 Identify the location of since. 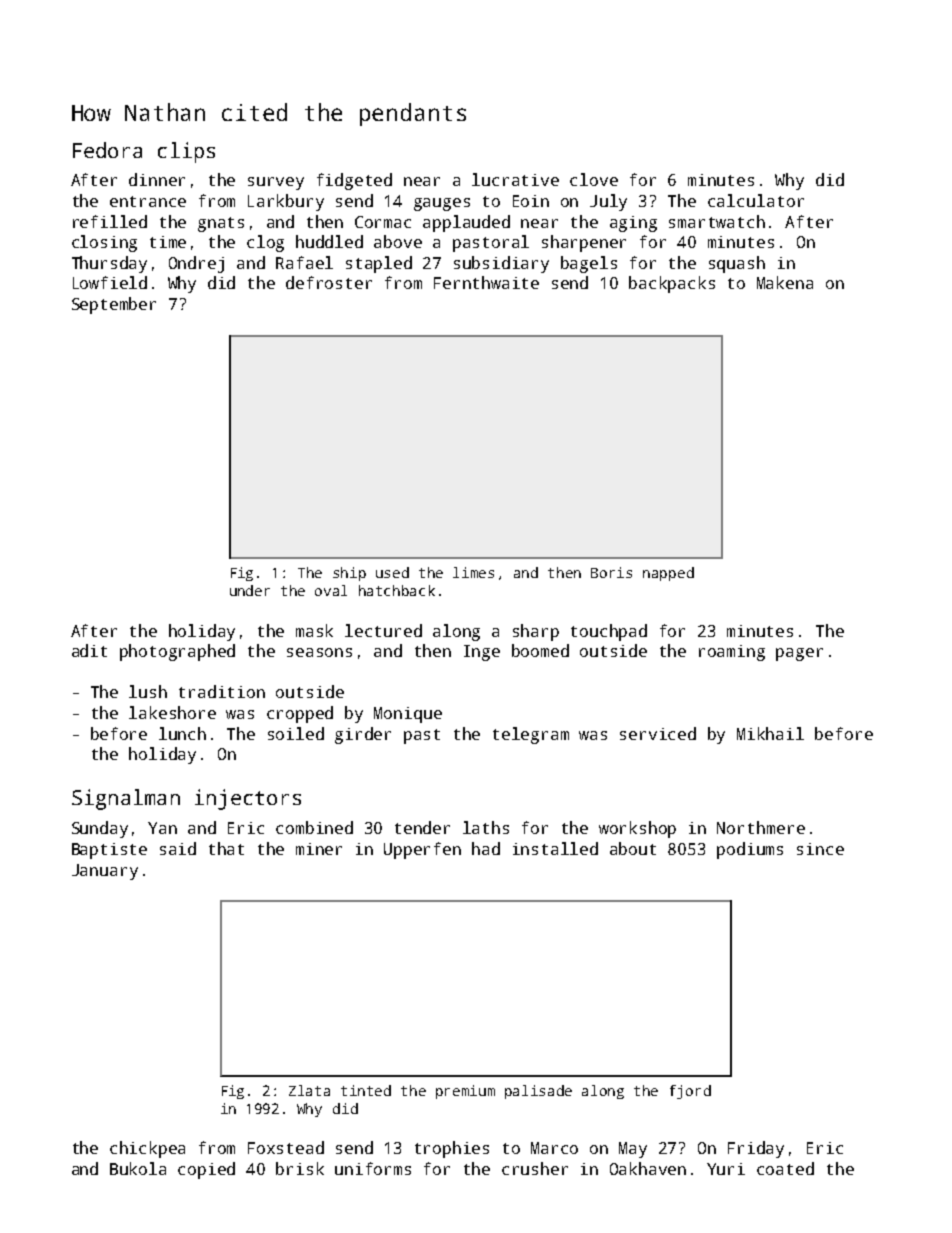
(820, 849).
